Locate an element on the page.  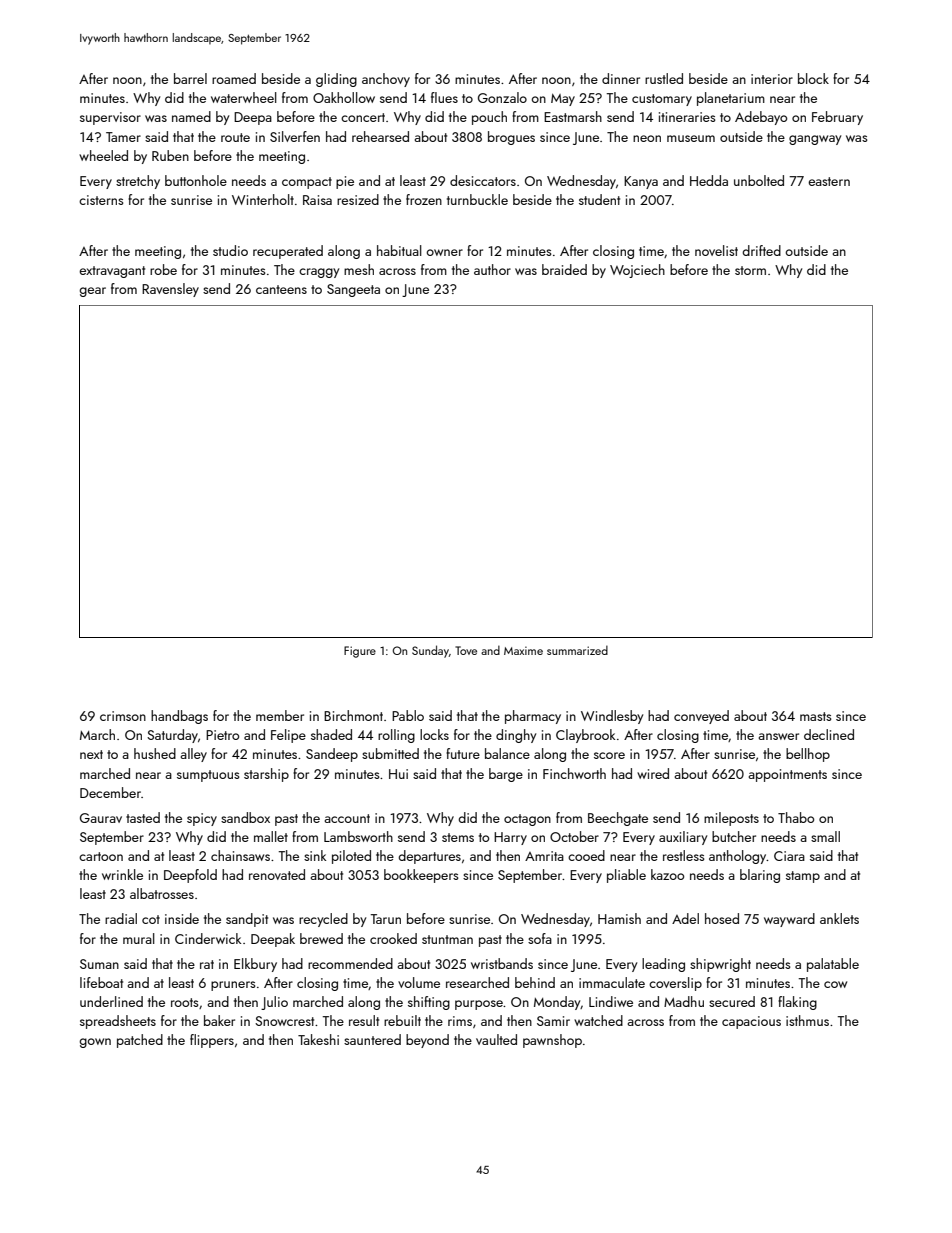
member is located at coordinates (280, 715).
